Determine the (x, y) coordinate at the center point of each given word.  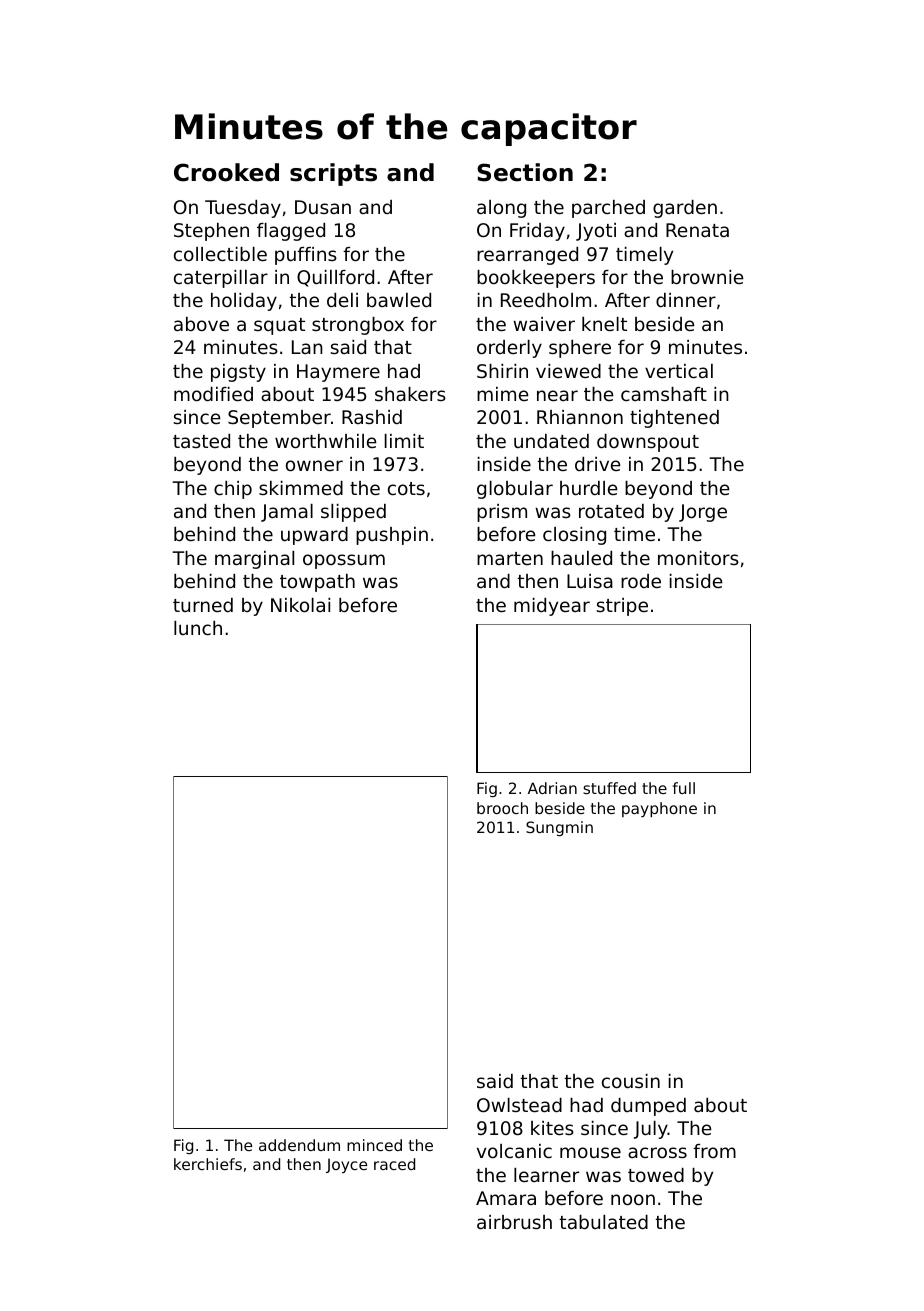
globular (515, 490)
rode (641, 581)
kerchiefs (208, 1164)
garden (685, 209)
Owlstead (519, 1105)
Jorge (703, 513)
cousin (631, 1081)
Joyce (346, 1165)
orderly (509, 349)
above (201, 324)
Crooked (226, 172)
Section (525, 172)
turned (203, 605)
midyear (552, 607)
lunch (198, 628)
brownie (707, 277)
